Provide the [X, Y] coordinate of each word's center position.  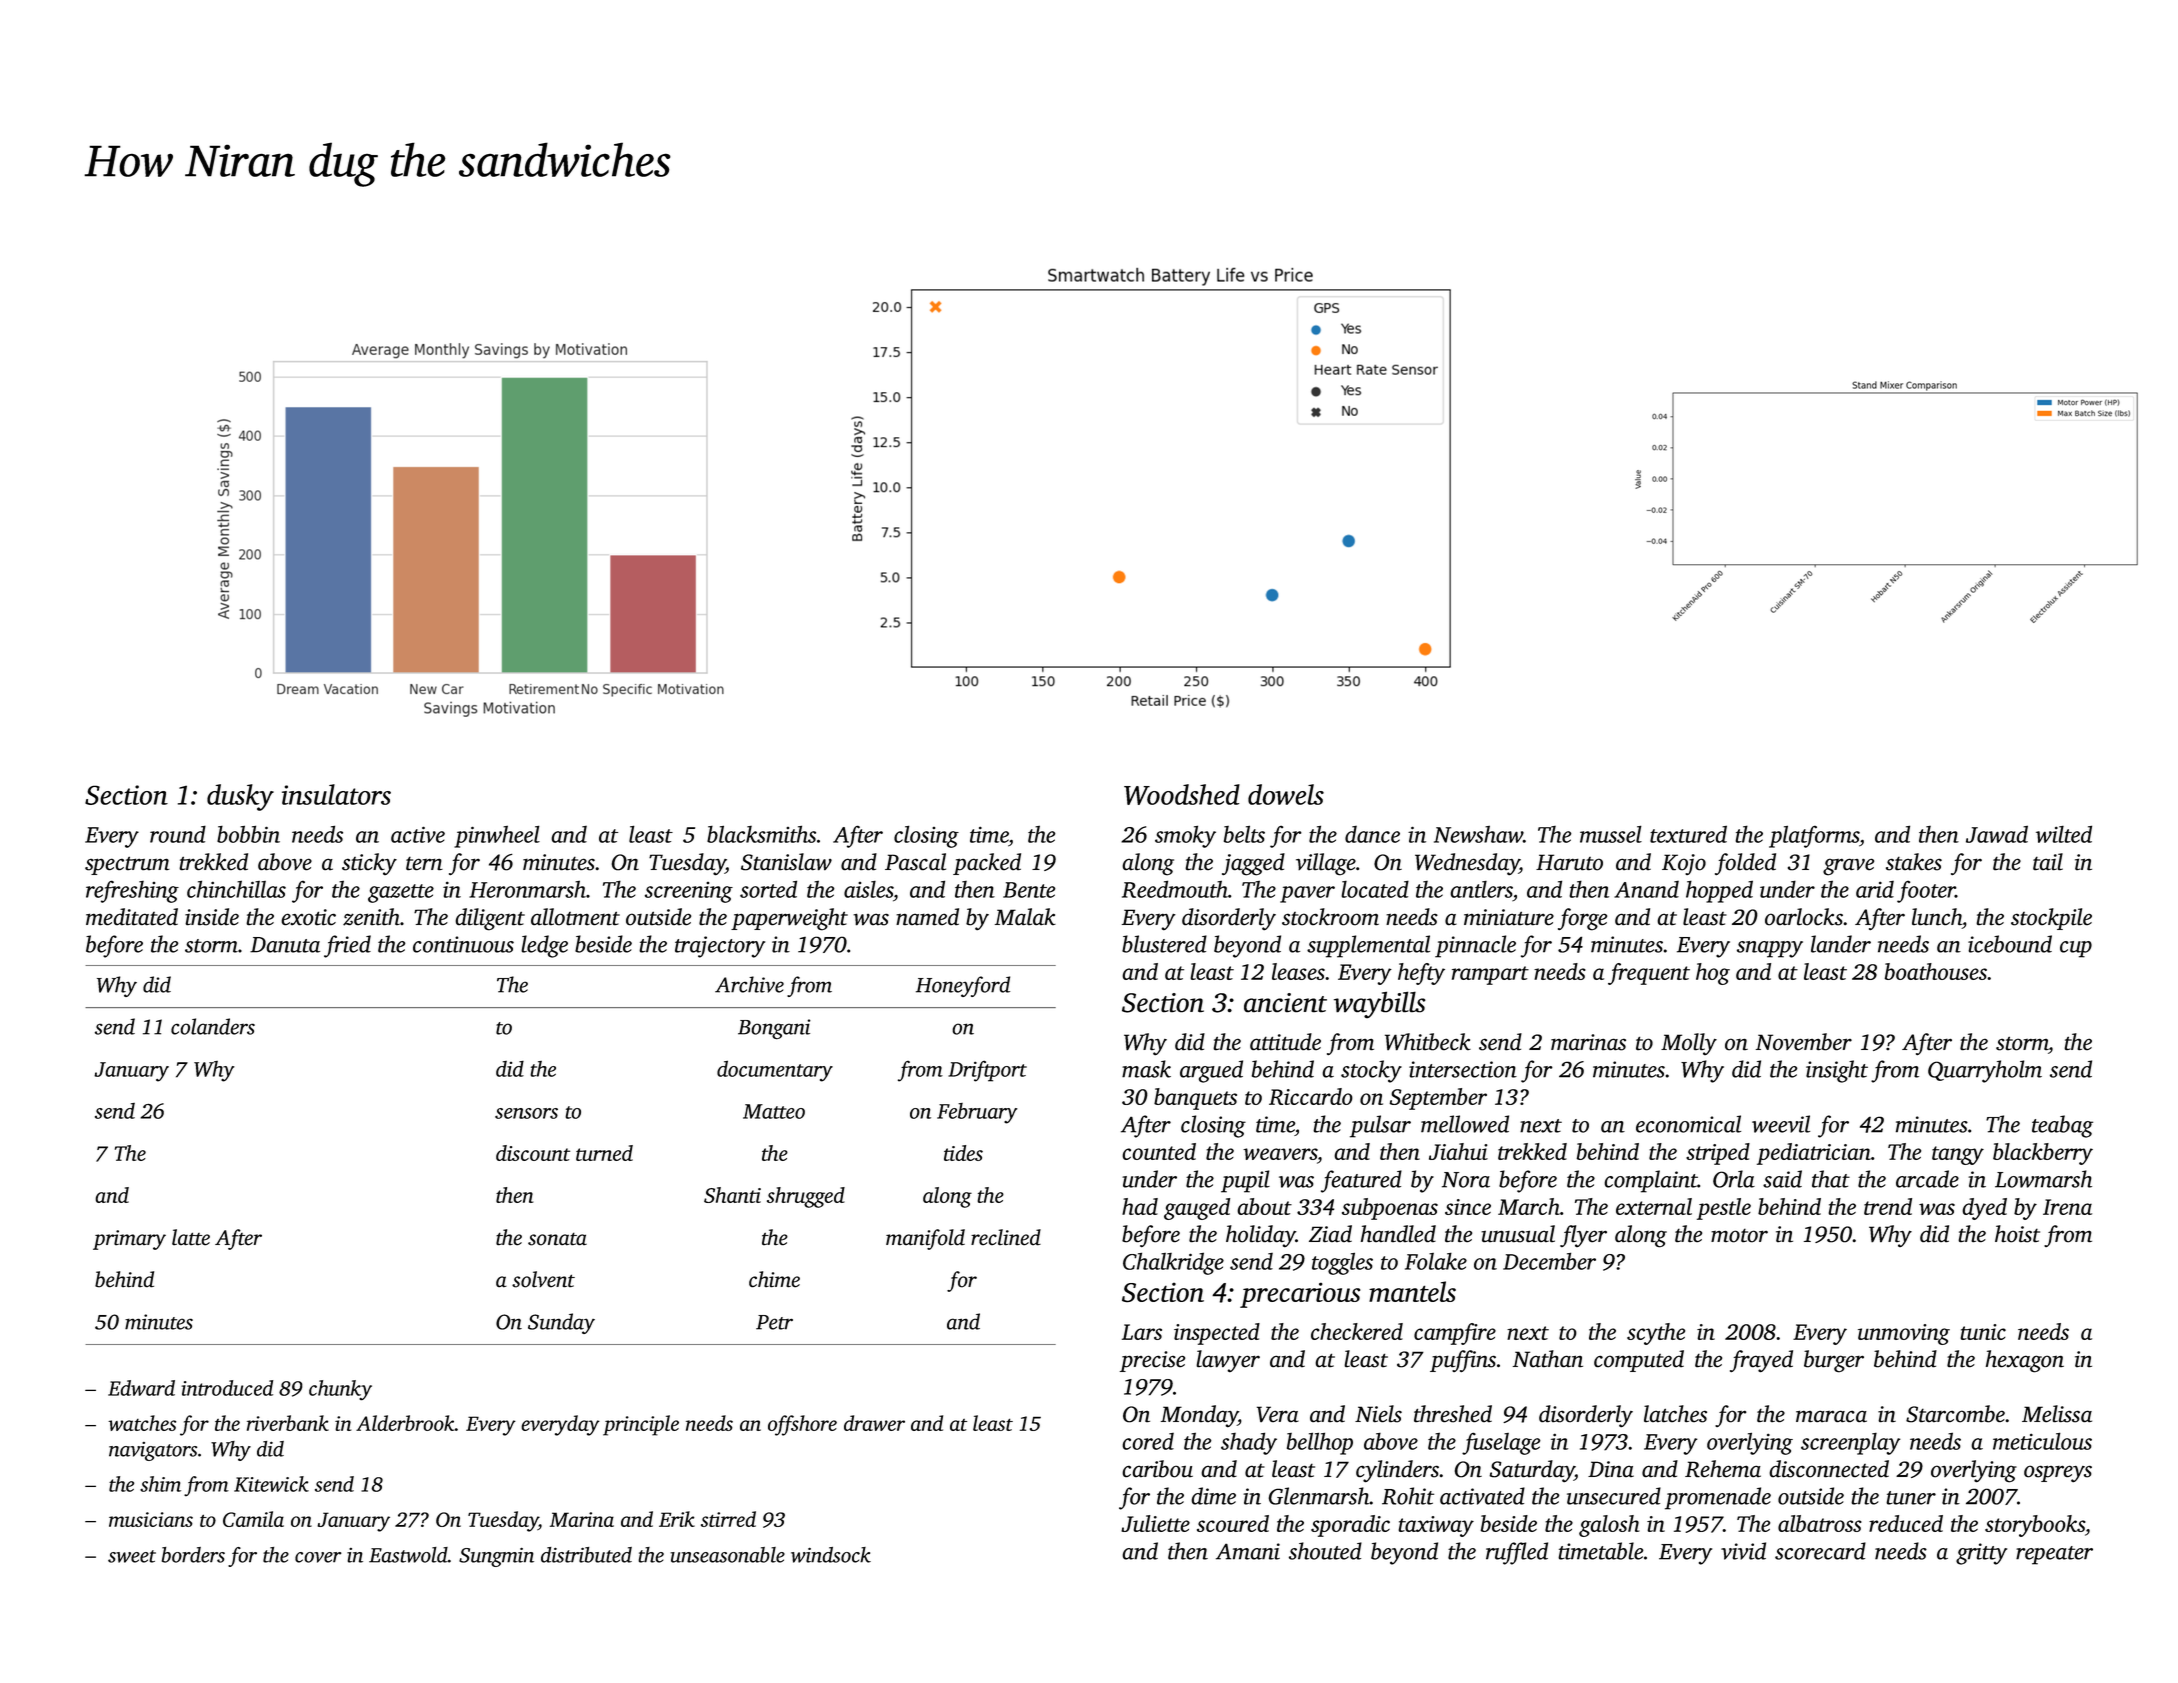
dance [1372, 834]
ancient [1285, 1003]
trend [1888, 1206]
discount [533, 1153]
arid [1875, 889]
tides [963, 1153]
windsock [831, 1555]
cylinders [1397, 1471]
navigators [153, 1451]
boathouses [1935, 971]
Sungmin [496, 1557]
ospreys [2058, 1474]
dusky [240, 797]
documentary [775, 1071]
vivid [1743, 1551]
